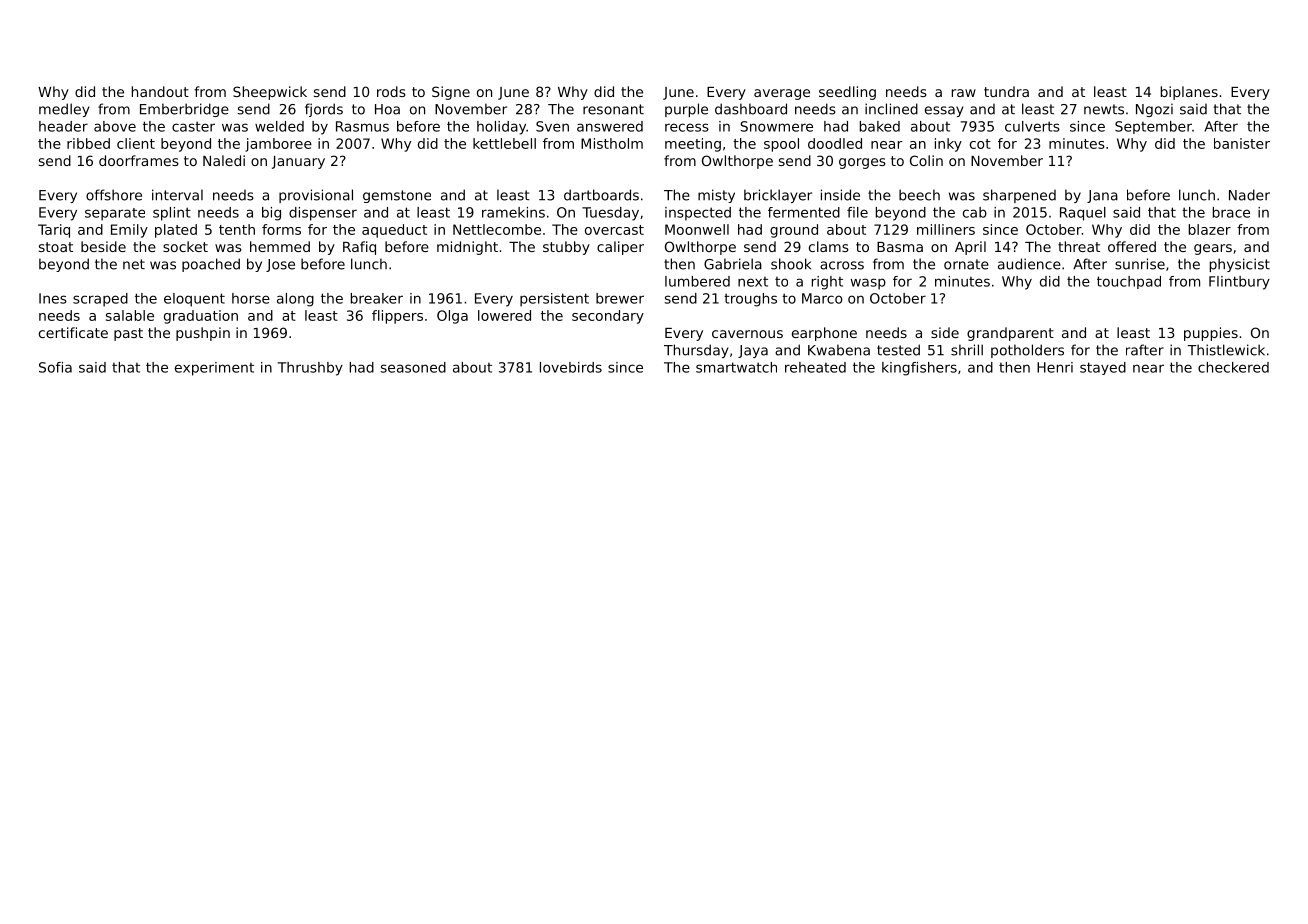 This document has height=924, width=1308. What do you see at coordinates (397, 196) in the document?
I see `gemstone` at bounding box center [397, 196].
